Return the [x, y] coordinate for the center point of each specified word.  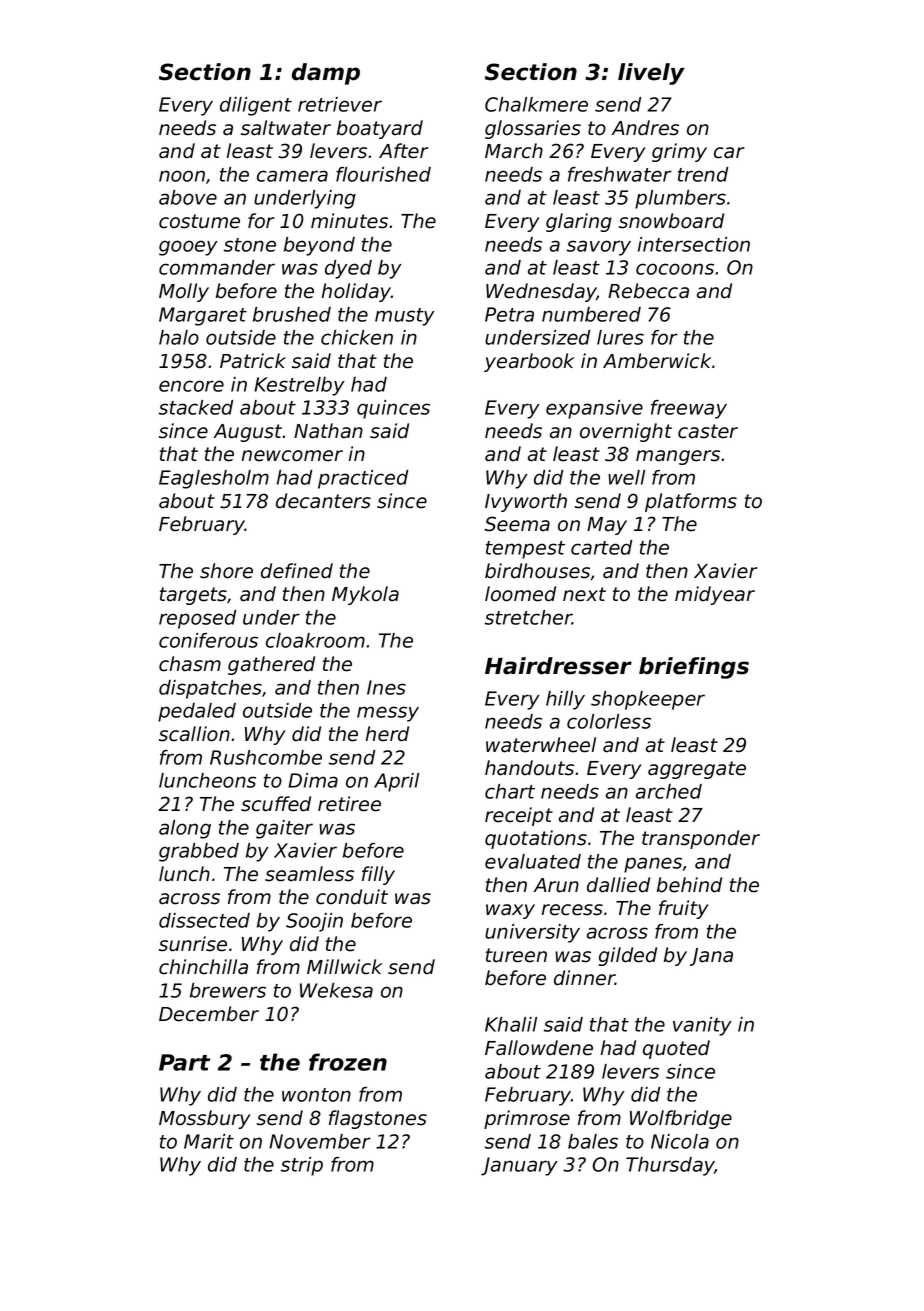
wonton [316, 1095]
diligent [256, 106]
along [185, 829]
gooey [188, 248]
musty [405, 317]
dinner [584, 978]
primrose [527, 1119]
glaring [579, 222]
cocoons [675, 269]
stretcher [528, 617]
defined [297, 571]
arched [669, 791]
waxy [510, 911]
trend [703, 174]
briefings [694, 668]
